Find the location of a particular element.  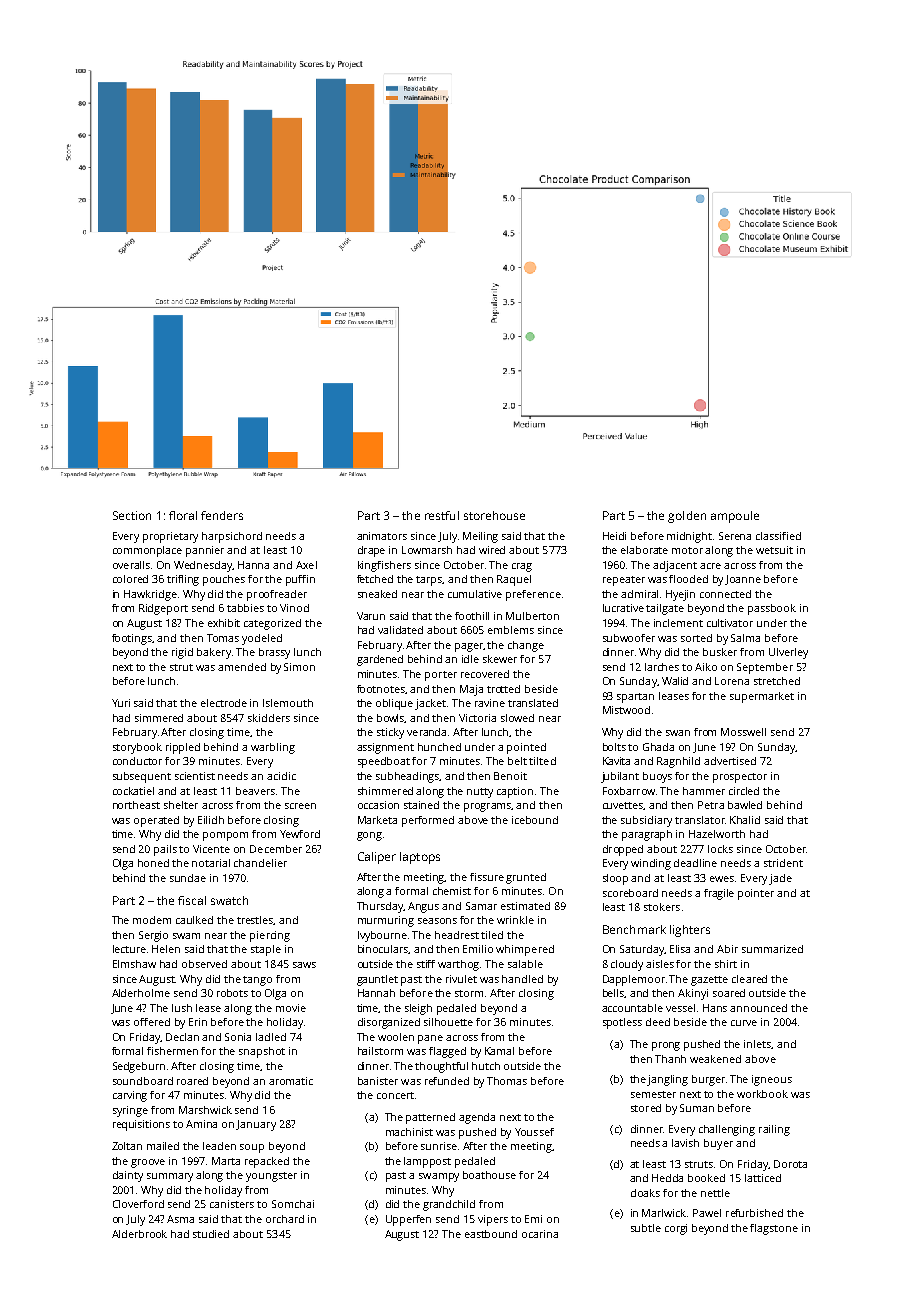

restful is located at coordinates (442, 515).
